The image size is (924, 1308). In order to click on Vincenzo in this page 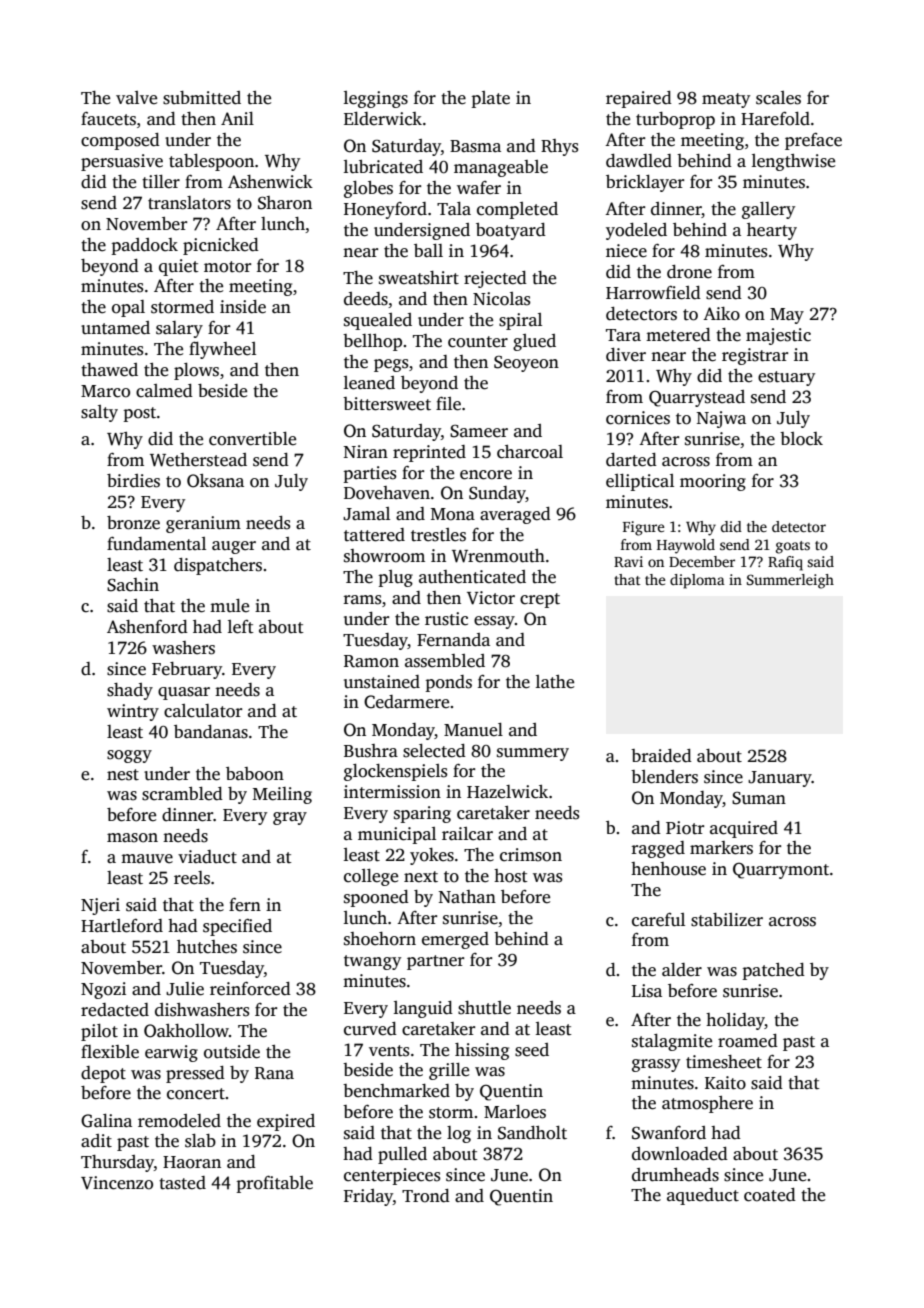, I will do `click(117, 1183)`.
